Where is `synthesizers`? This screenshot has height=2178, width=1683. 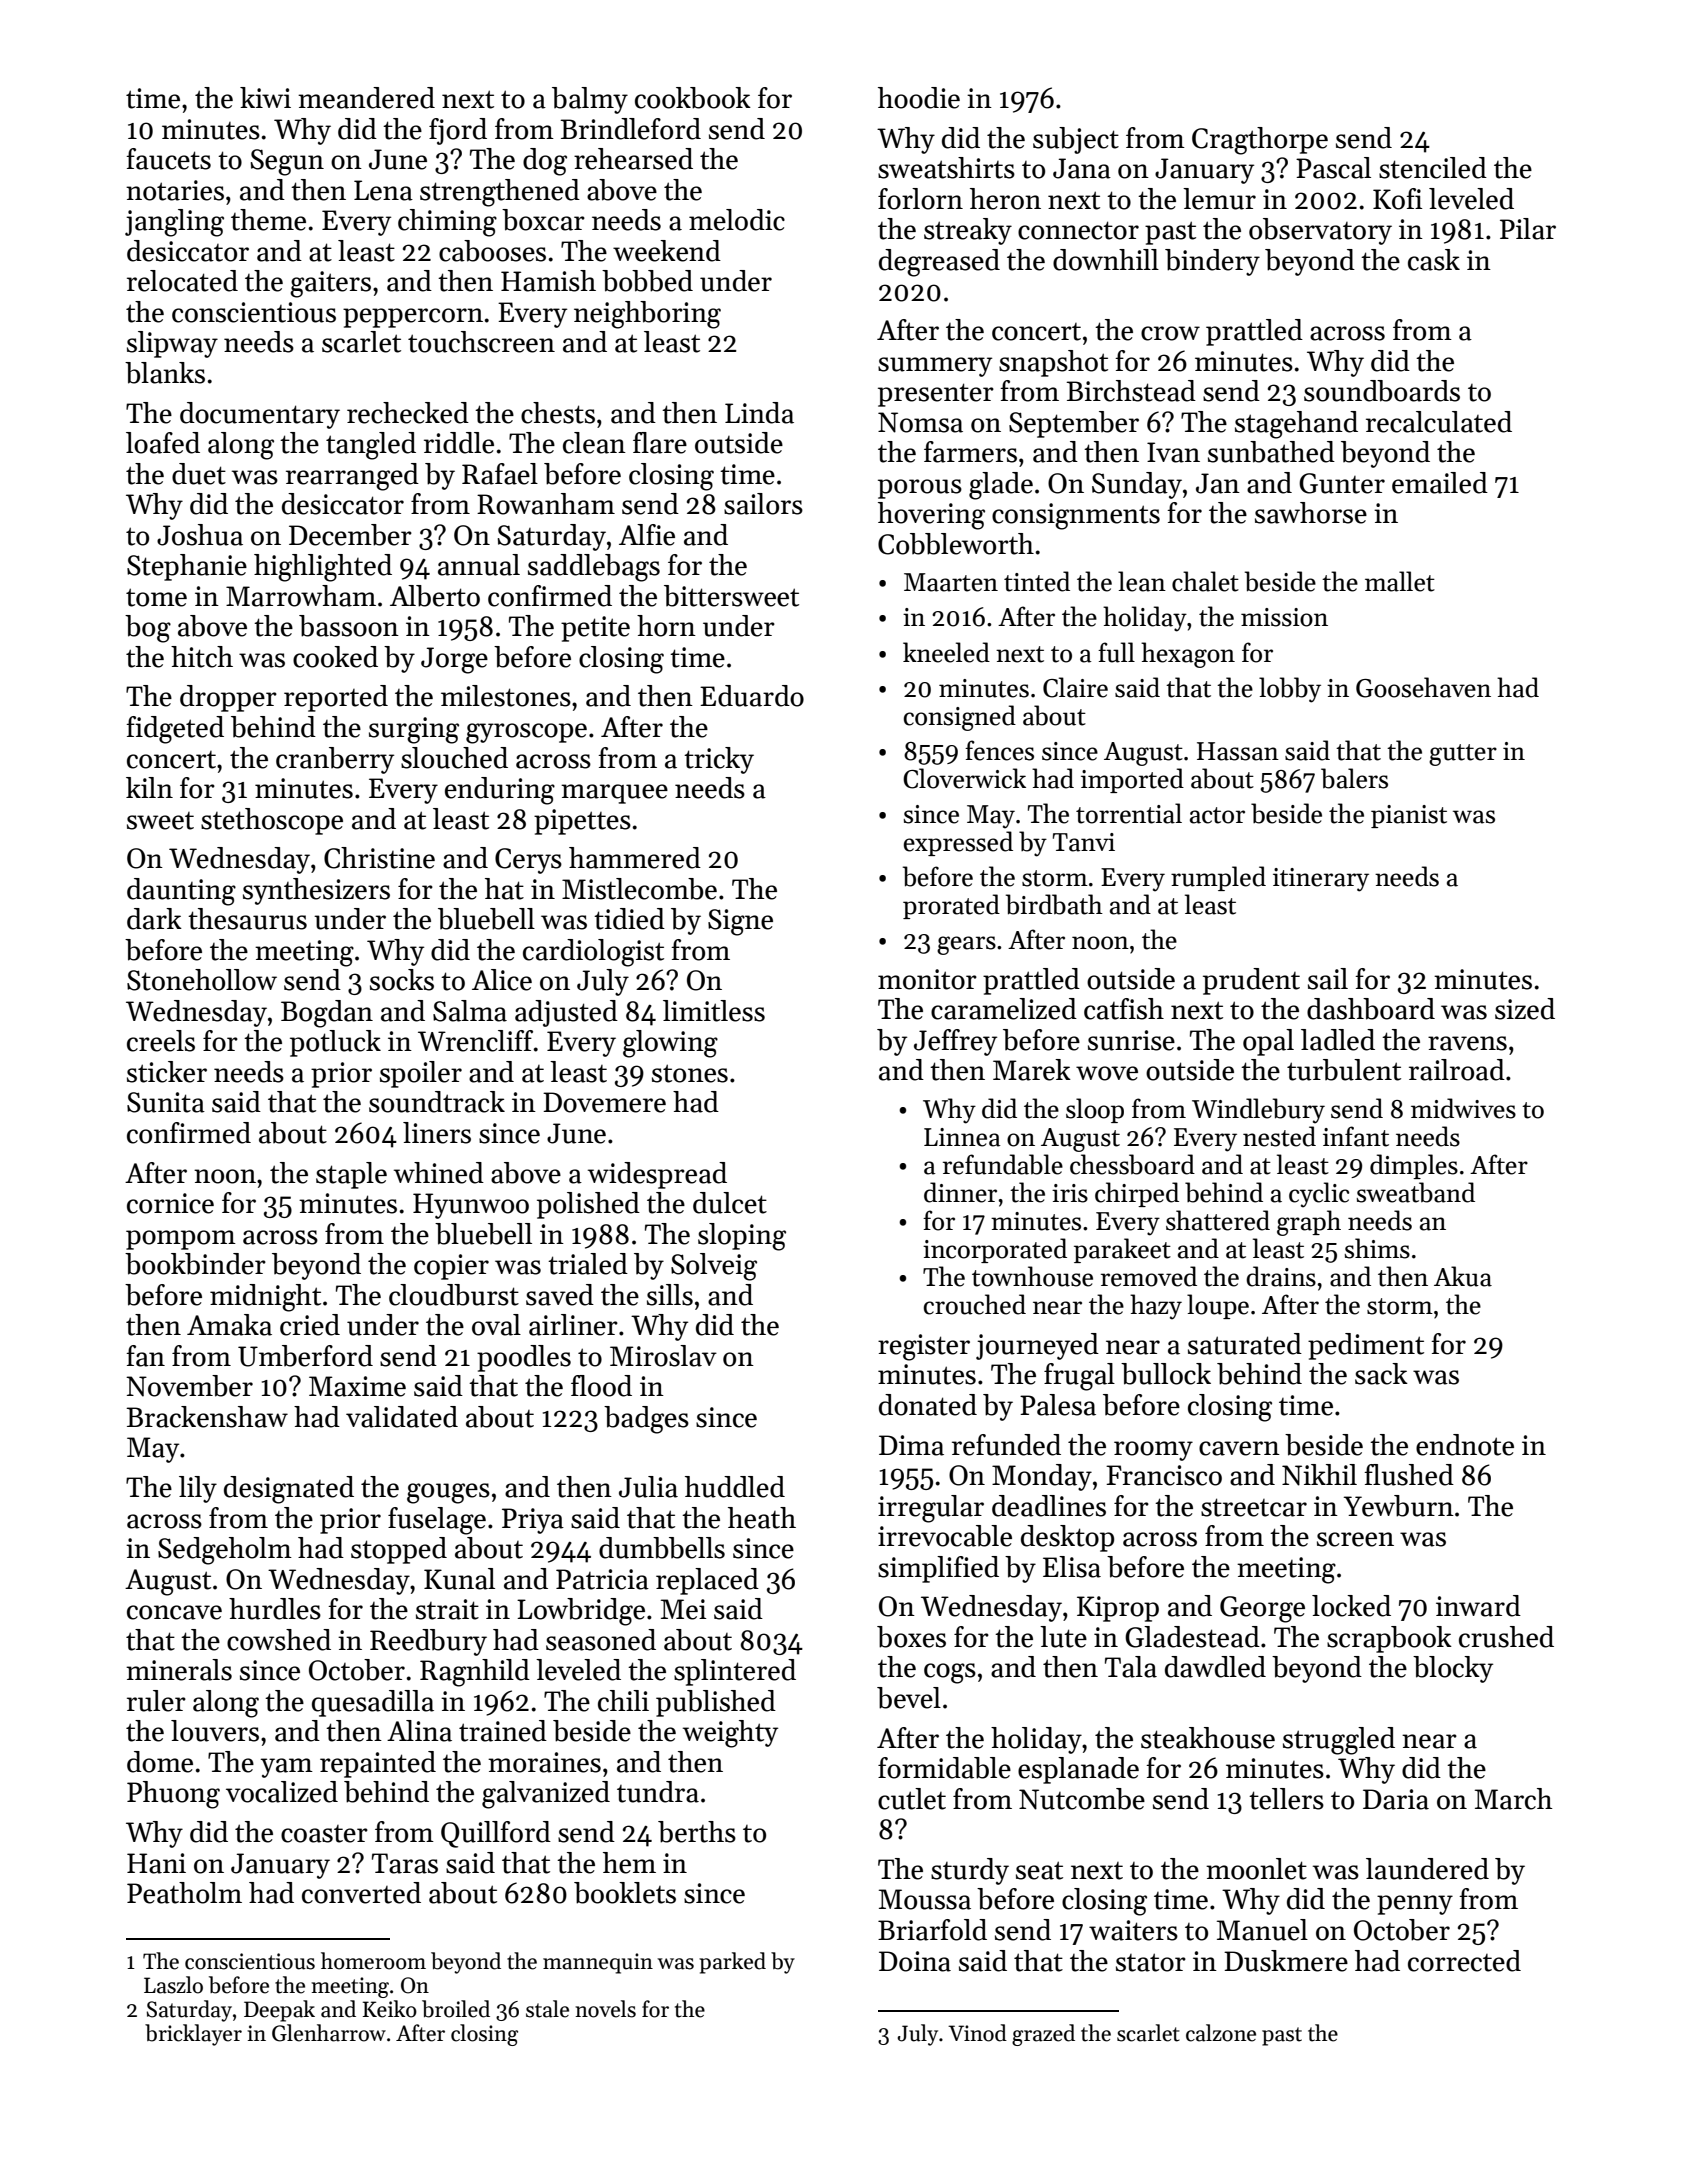 synthesizers is located at coordinates (316, 891).
